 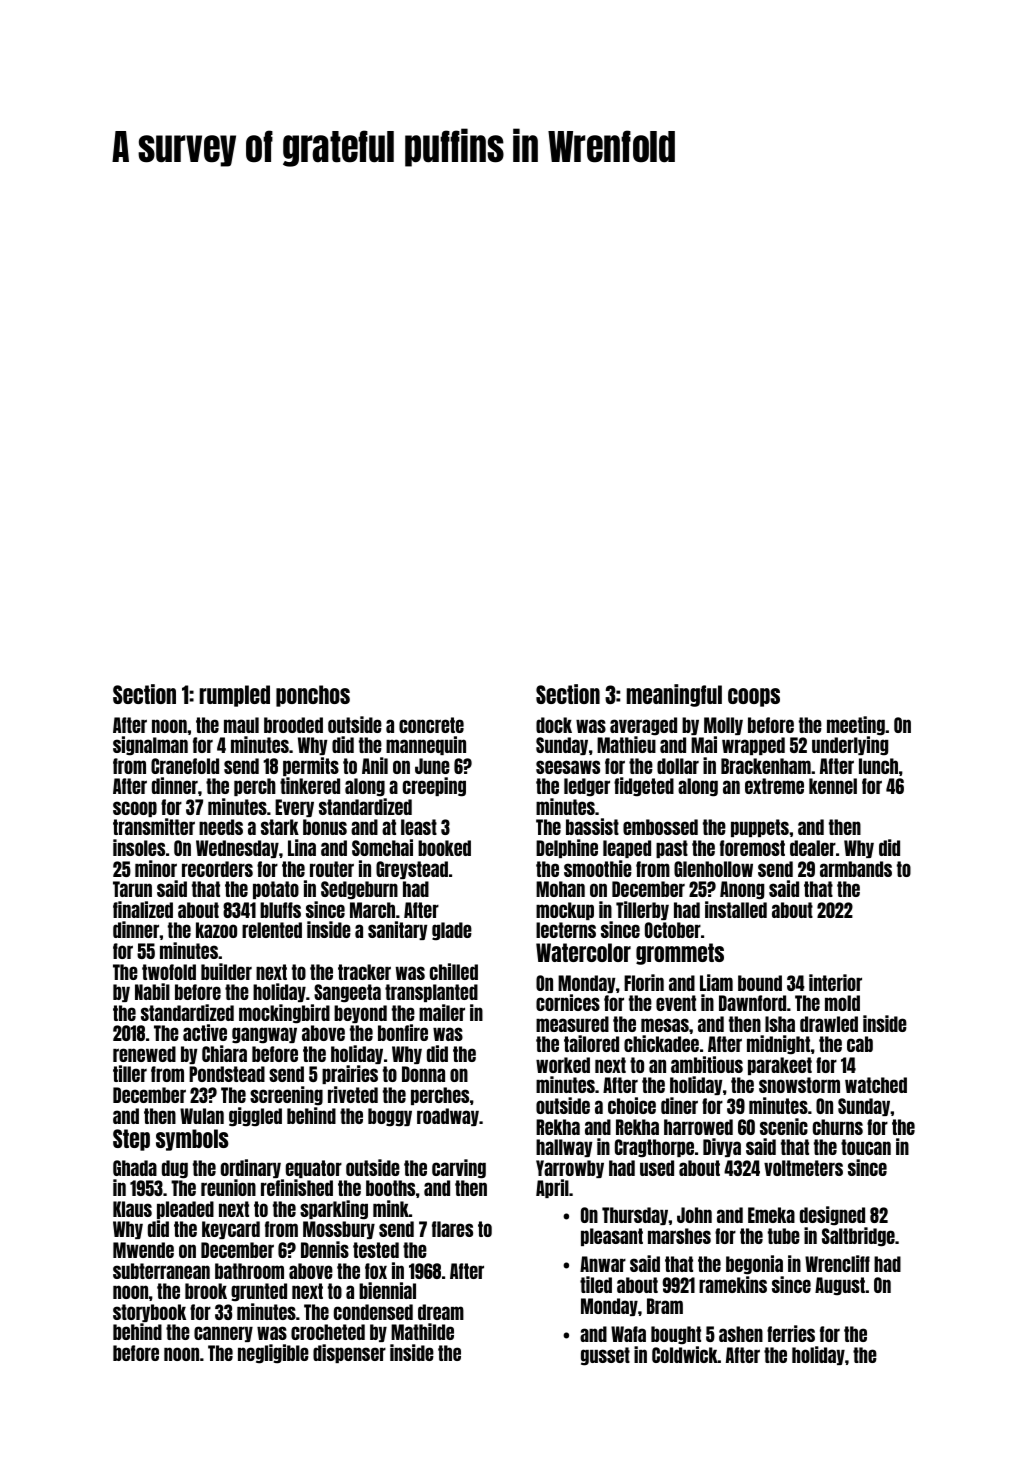 I want to click on averaged, so click(x=643, y=726).
